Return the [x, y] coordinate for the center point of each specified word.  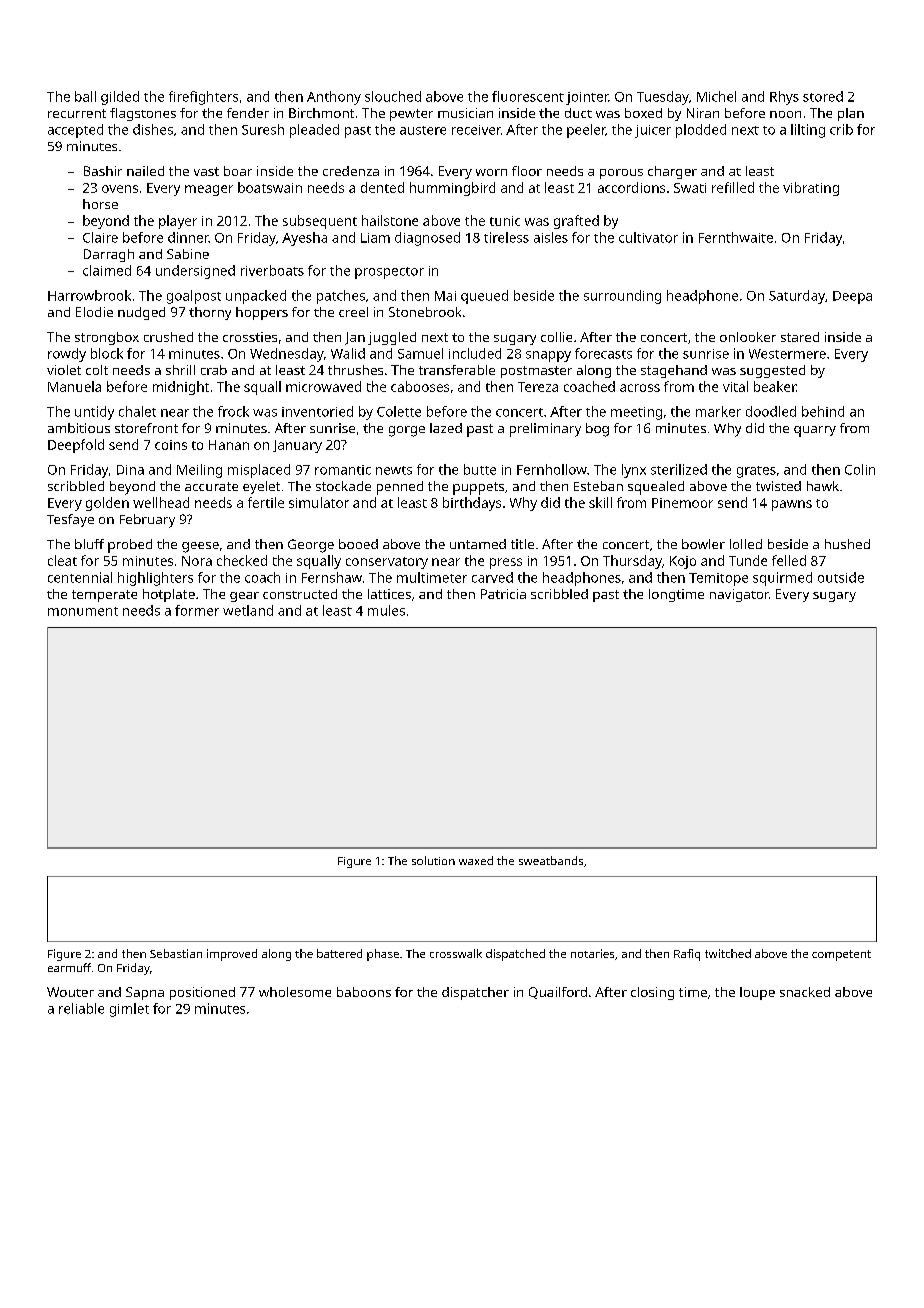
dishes [153, 129]
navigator [739, 595]
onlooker [748, 337]
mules [386, 610]
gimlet [129, 1010]
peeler [586, 131]
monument [83, 611]
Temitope [718, 579]
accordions [631, 187]
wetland [248, 610]
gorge [407, 431]
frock [233, 411]
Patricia [503, 594]
